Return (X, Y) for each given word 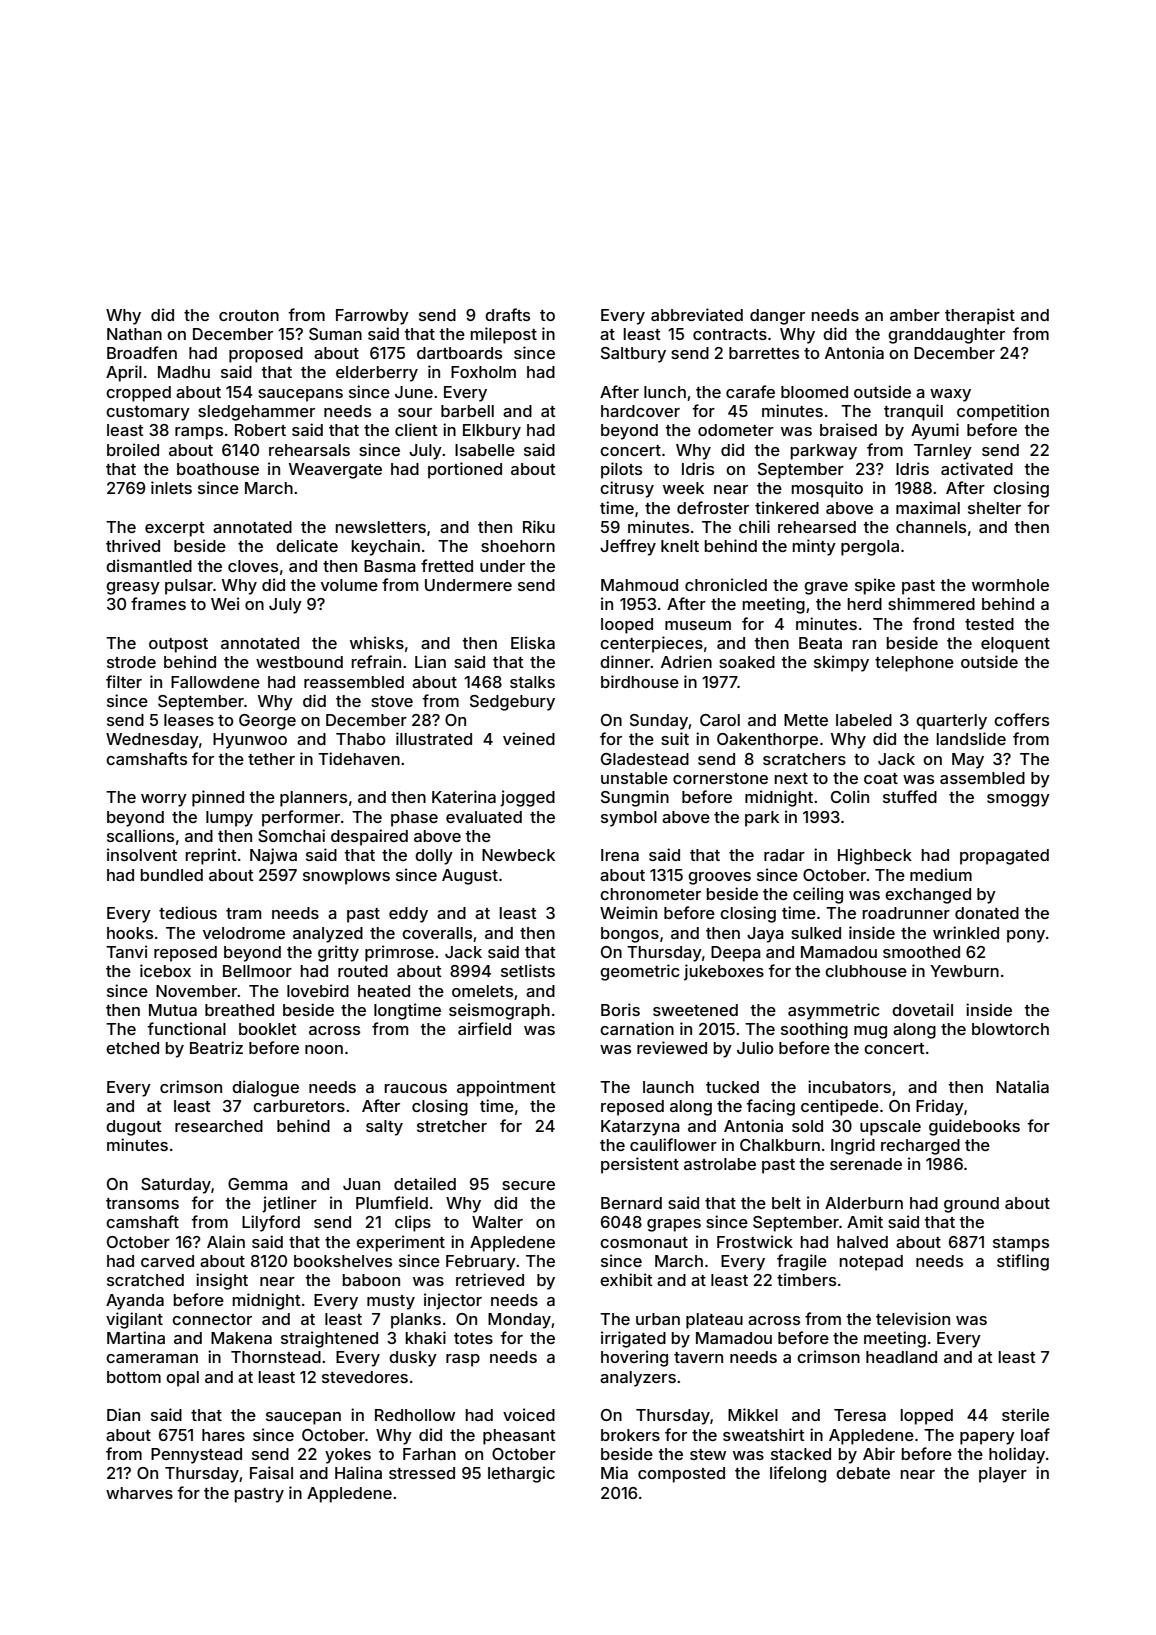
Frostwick (755, 1241)
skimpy (841, 663)
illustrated (434, 738)
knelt (680, 546)
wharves (139, 1493)
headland (901, 1357)
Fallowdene (215, 682)
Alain (226, 1241)
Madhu (184, 372)
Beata (820, 643)
